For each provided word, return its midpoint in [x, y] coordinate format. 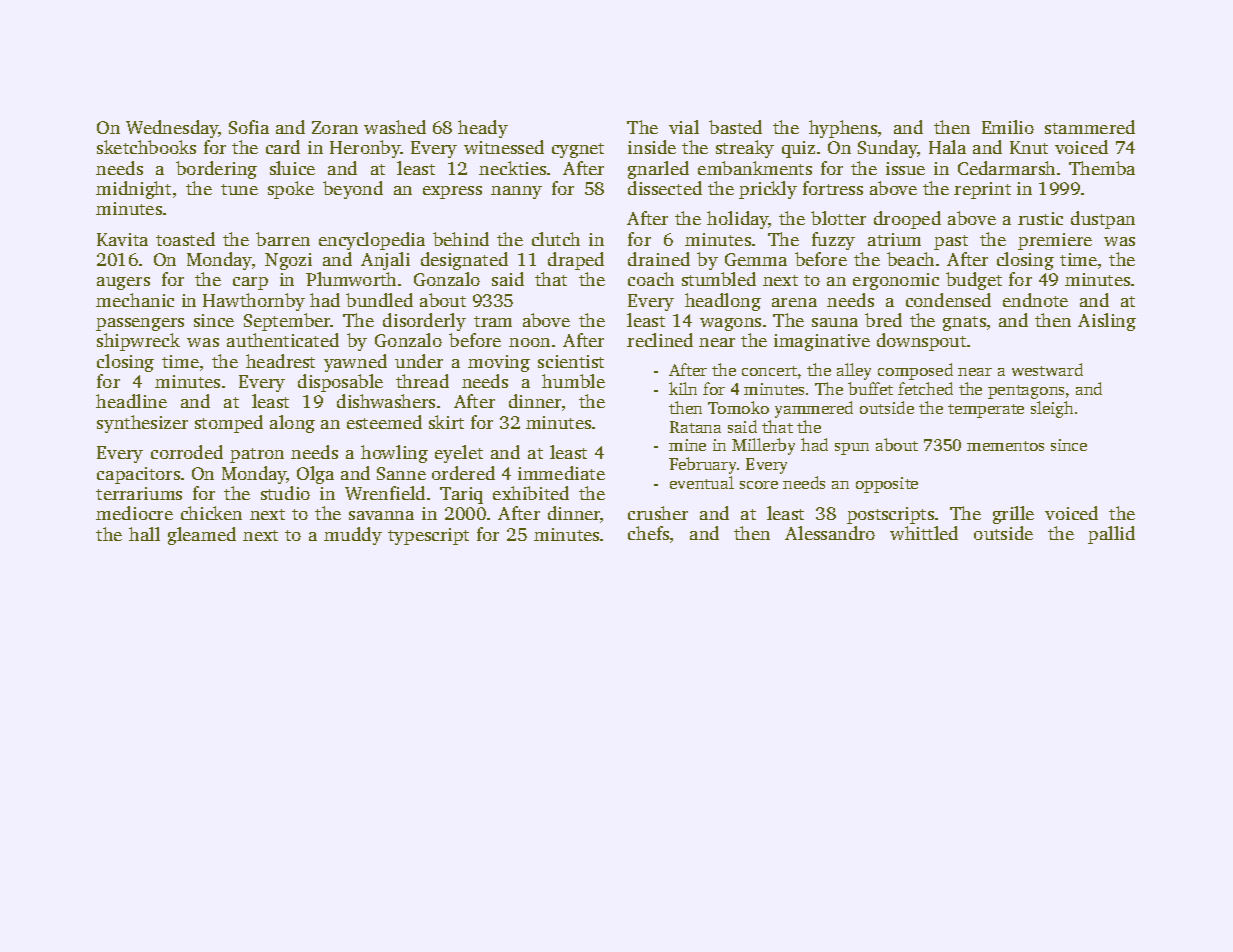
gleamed [202, 536]
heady [483, 129]
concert [769, 371]
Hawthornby [254, 302]
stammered [1090, 127]
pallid [1111, 535]
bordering [216, 170]
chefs [648, 533]
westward [1047, 369]
